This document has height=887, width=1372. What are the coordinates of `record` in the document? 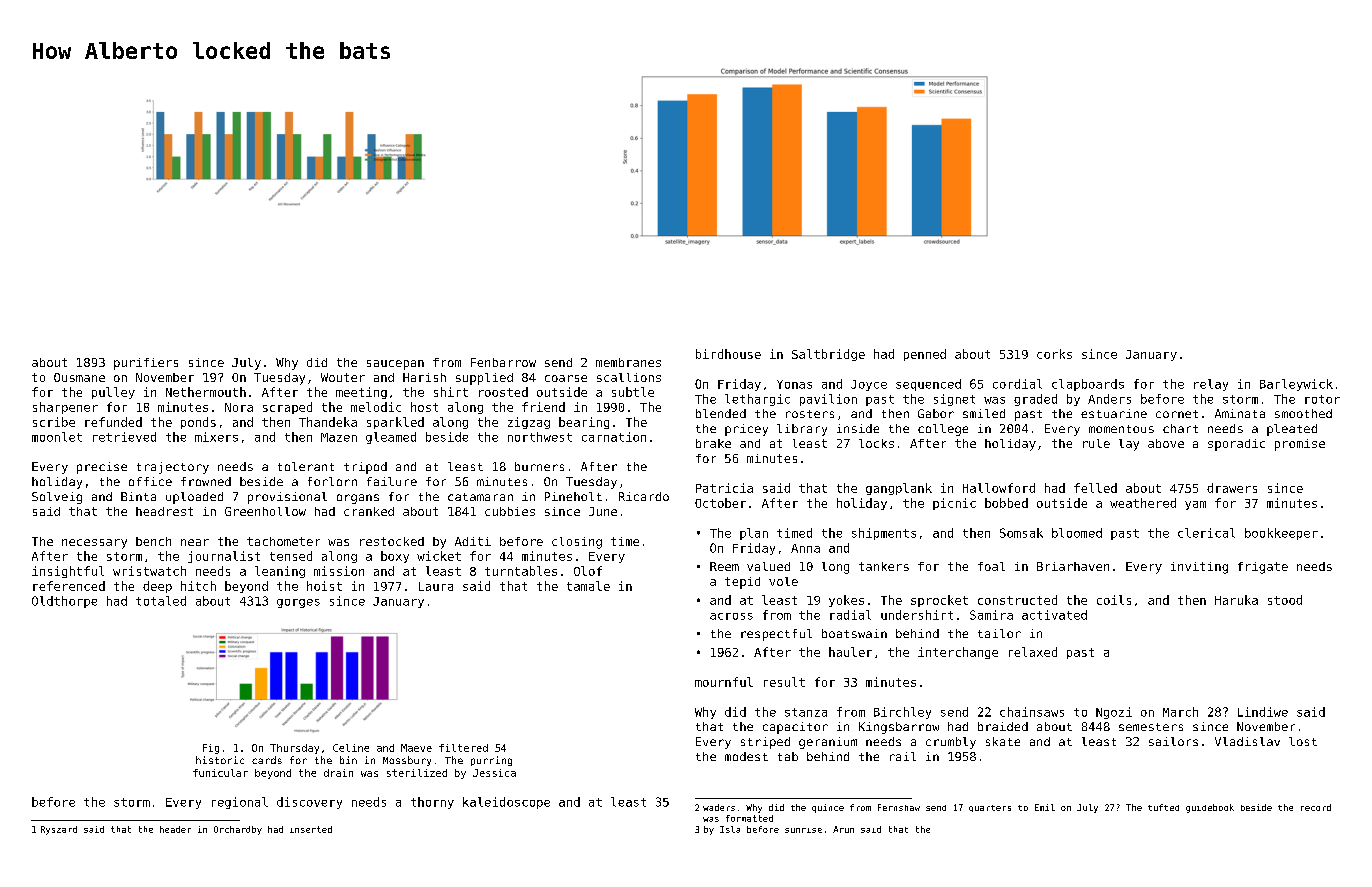 It's located at (1316, 807).
